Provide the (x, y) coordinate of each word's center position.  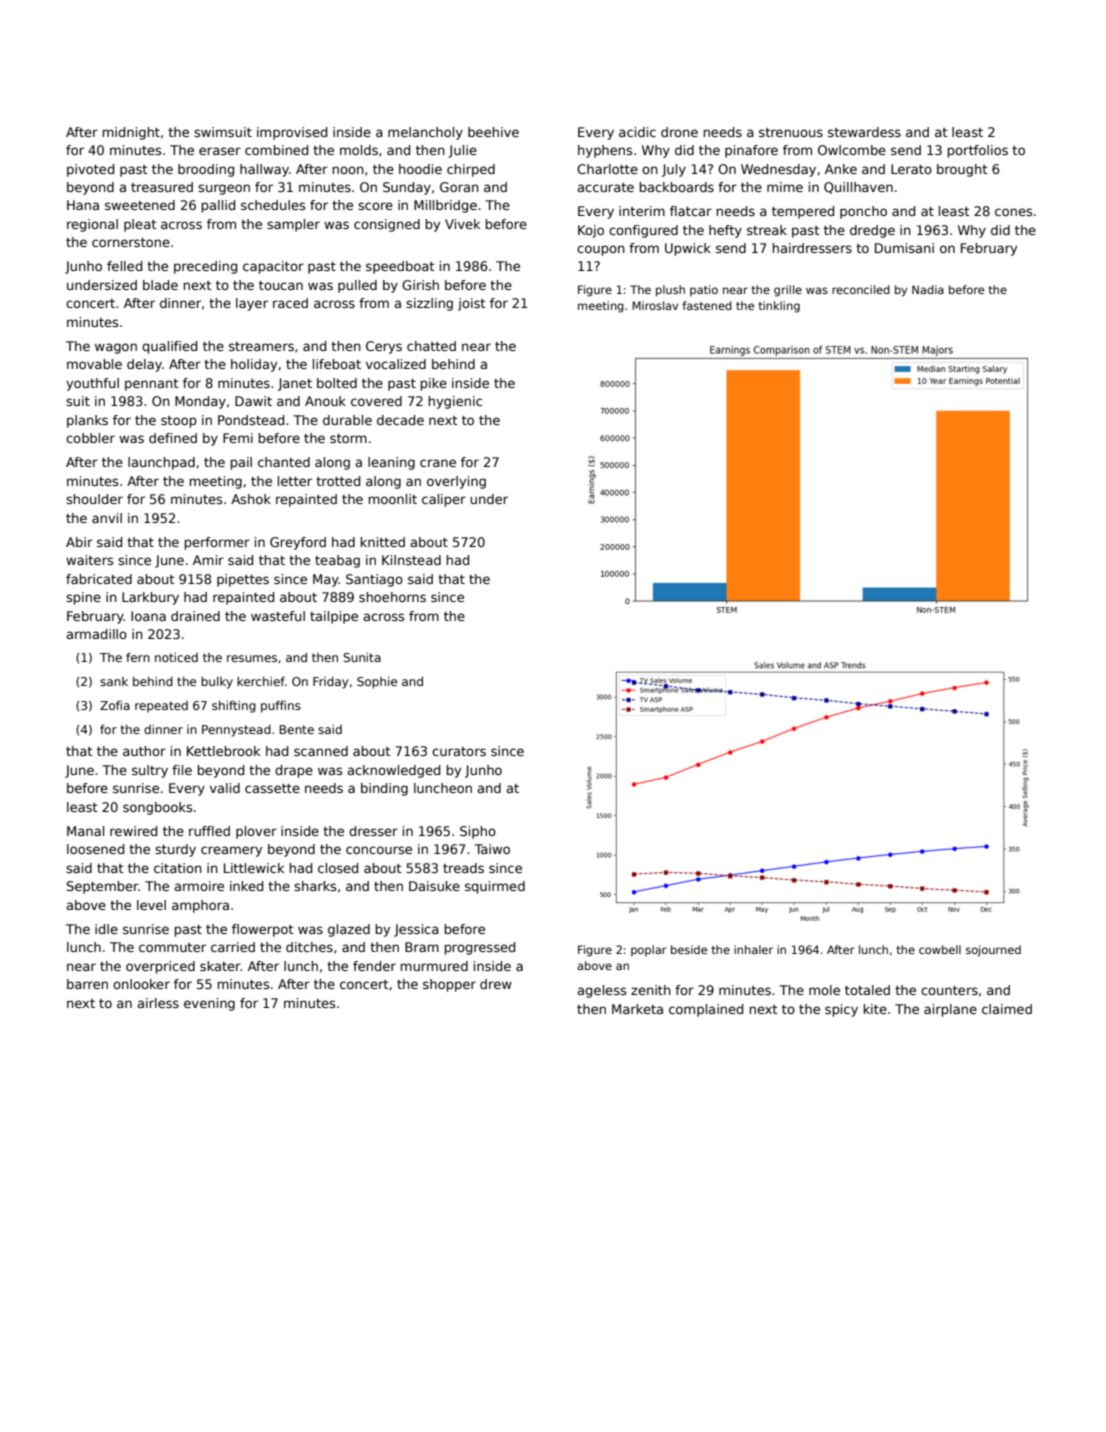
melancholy (425, 133)
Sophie (377, 683)
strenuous (791, 132)
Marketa (637, 1009)
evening (209, 1004)
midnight (131, 133)
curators (459, 751)
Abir (79, 542)
